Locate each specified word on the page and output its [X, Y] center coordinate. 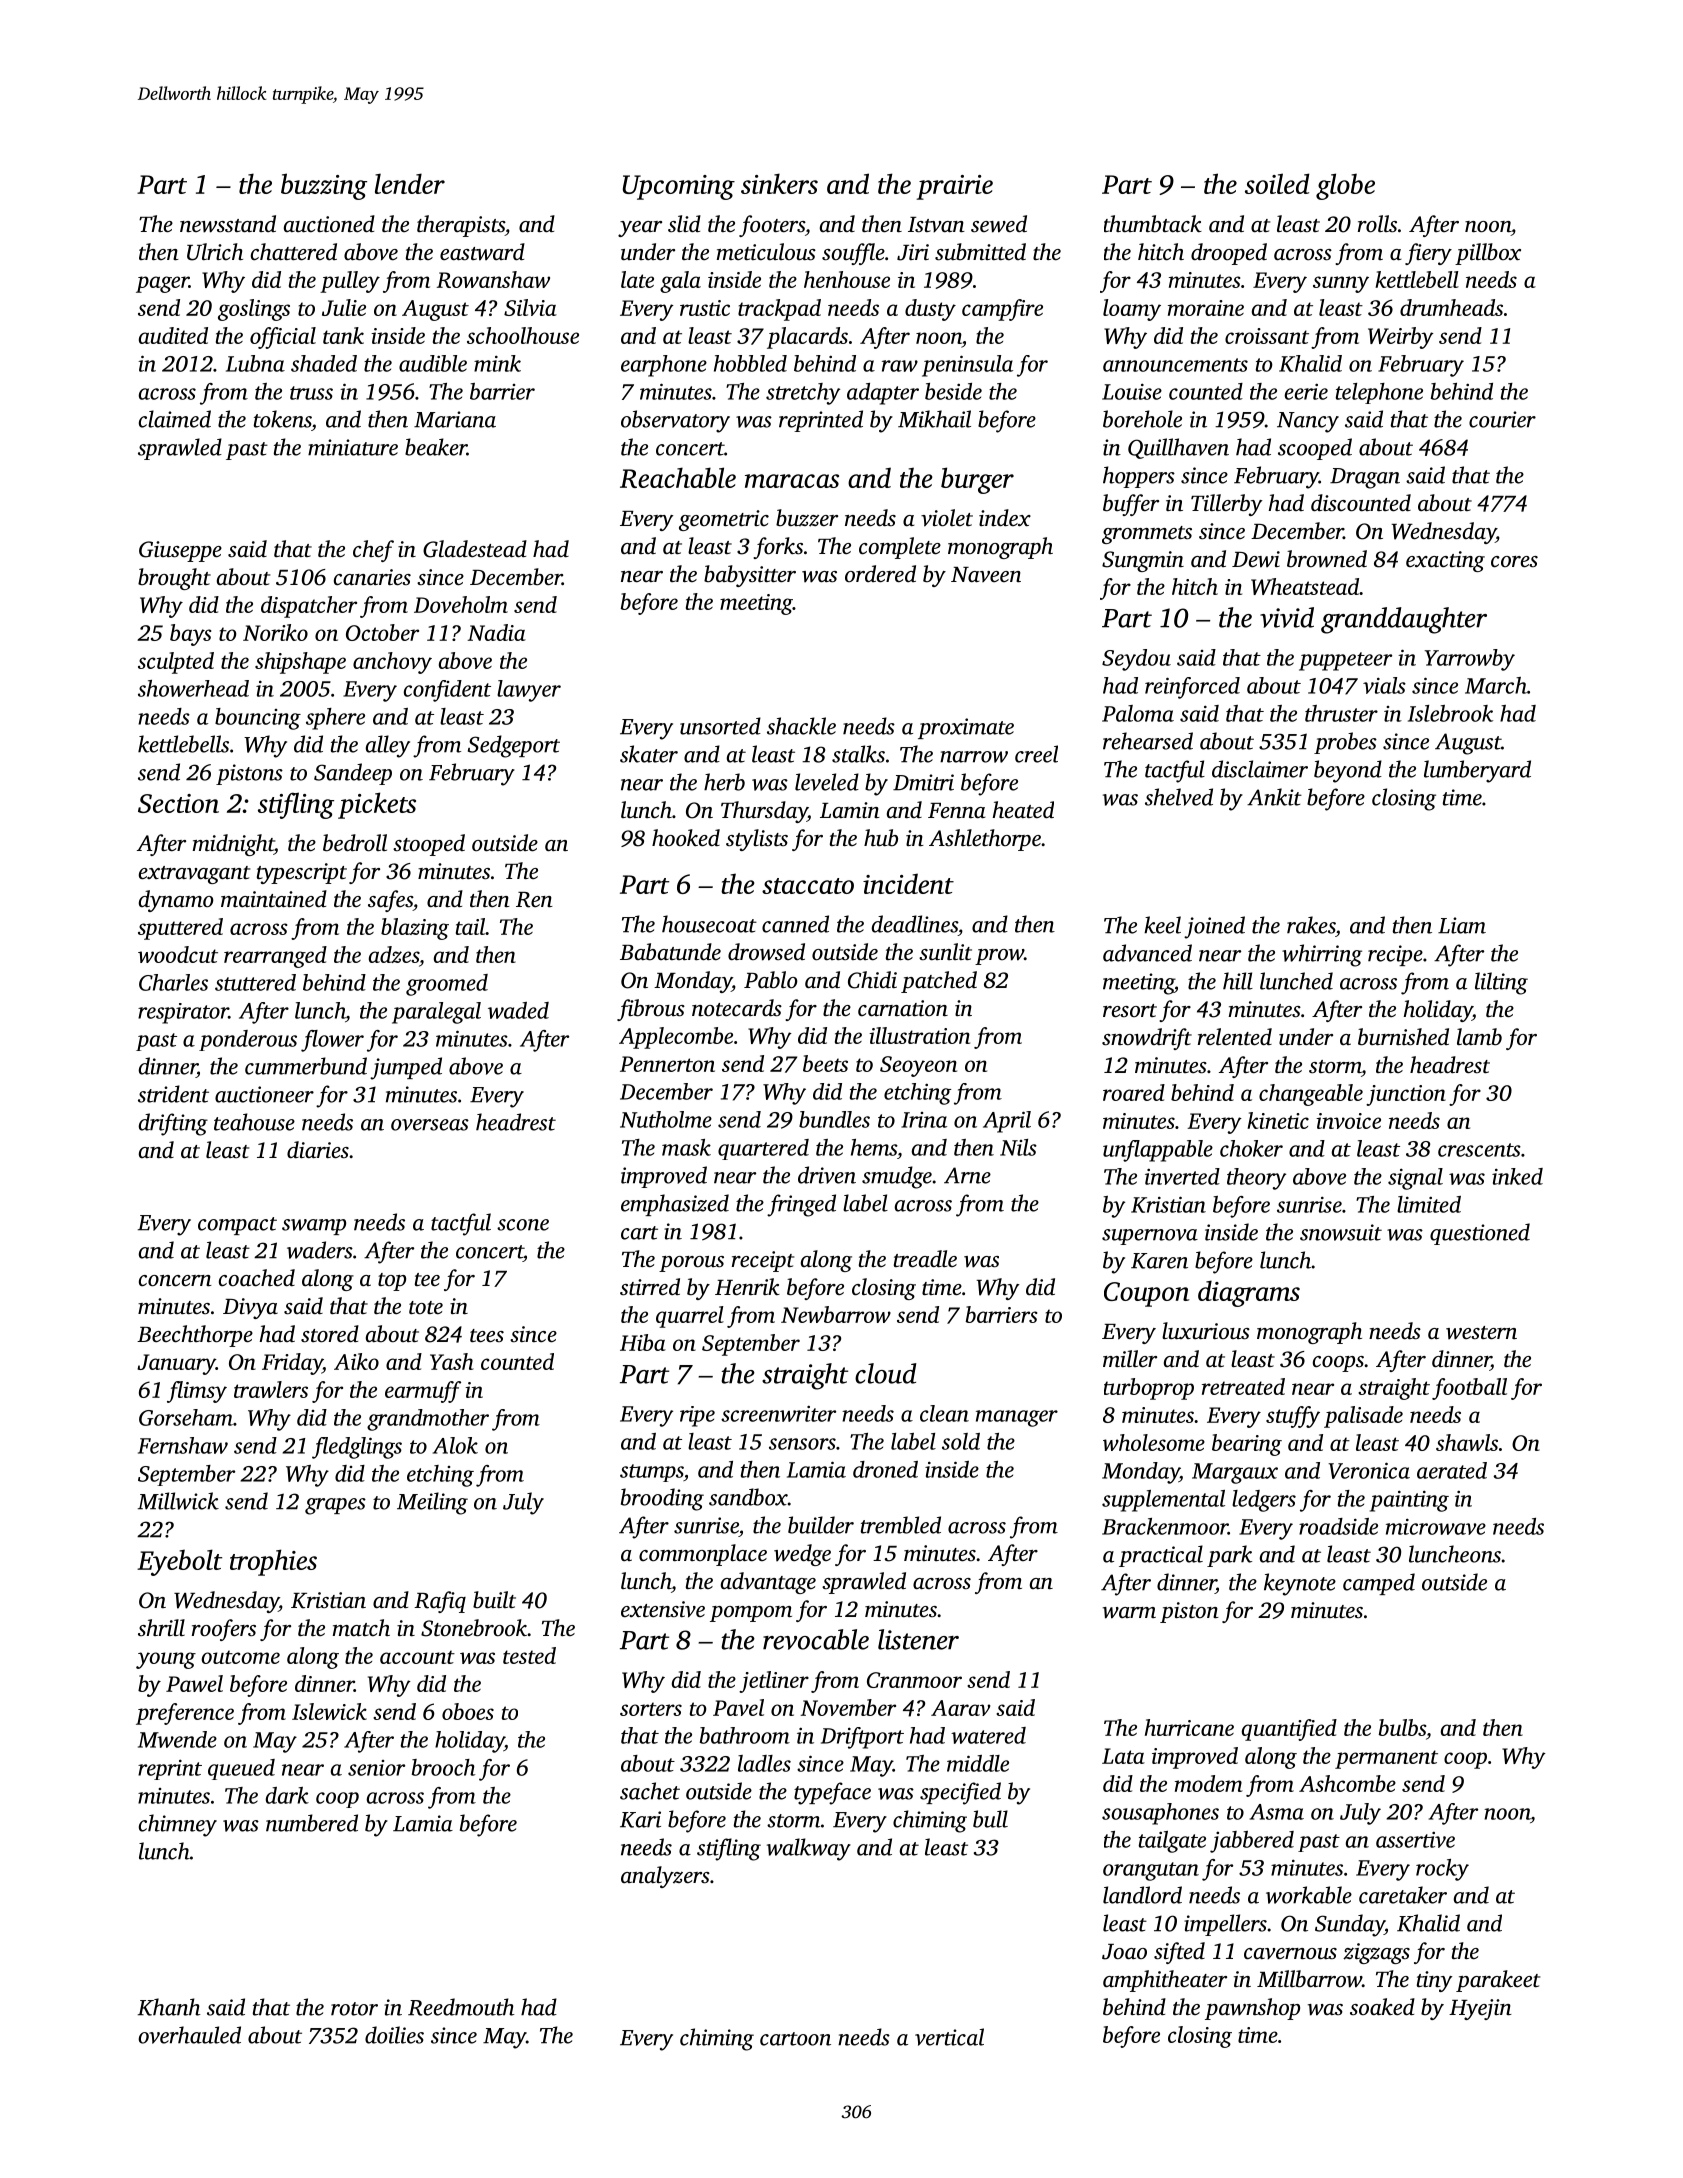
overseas [430, 1125]
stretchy [803, 394]
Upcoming [679, 187]
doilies [394, 2035]
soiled [1277, 183]
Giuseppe [180, 551]
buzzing [324, 186]
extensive [663, 1609]
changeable [1311, 1095]
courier [1502, 419]
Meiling [432, 1503]
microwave [1436, 1526]
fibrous [651, 1010]
